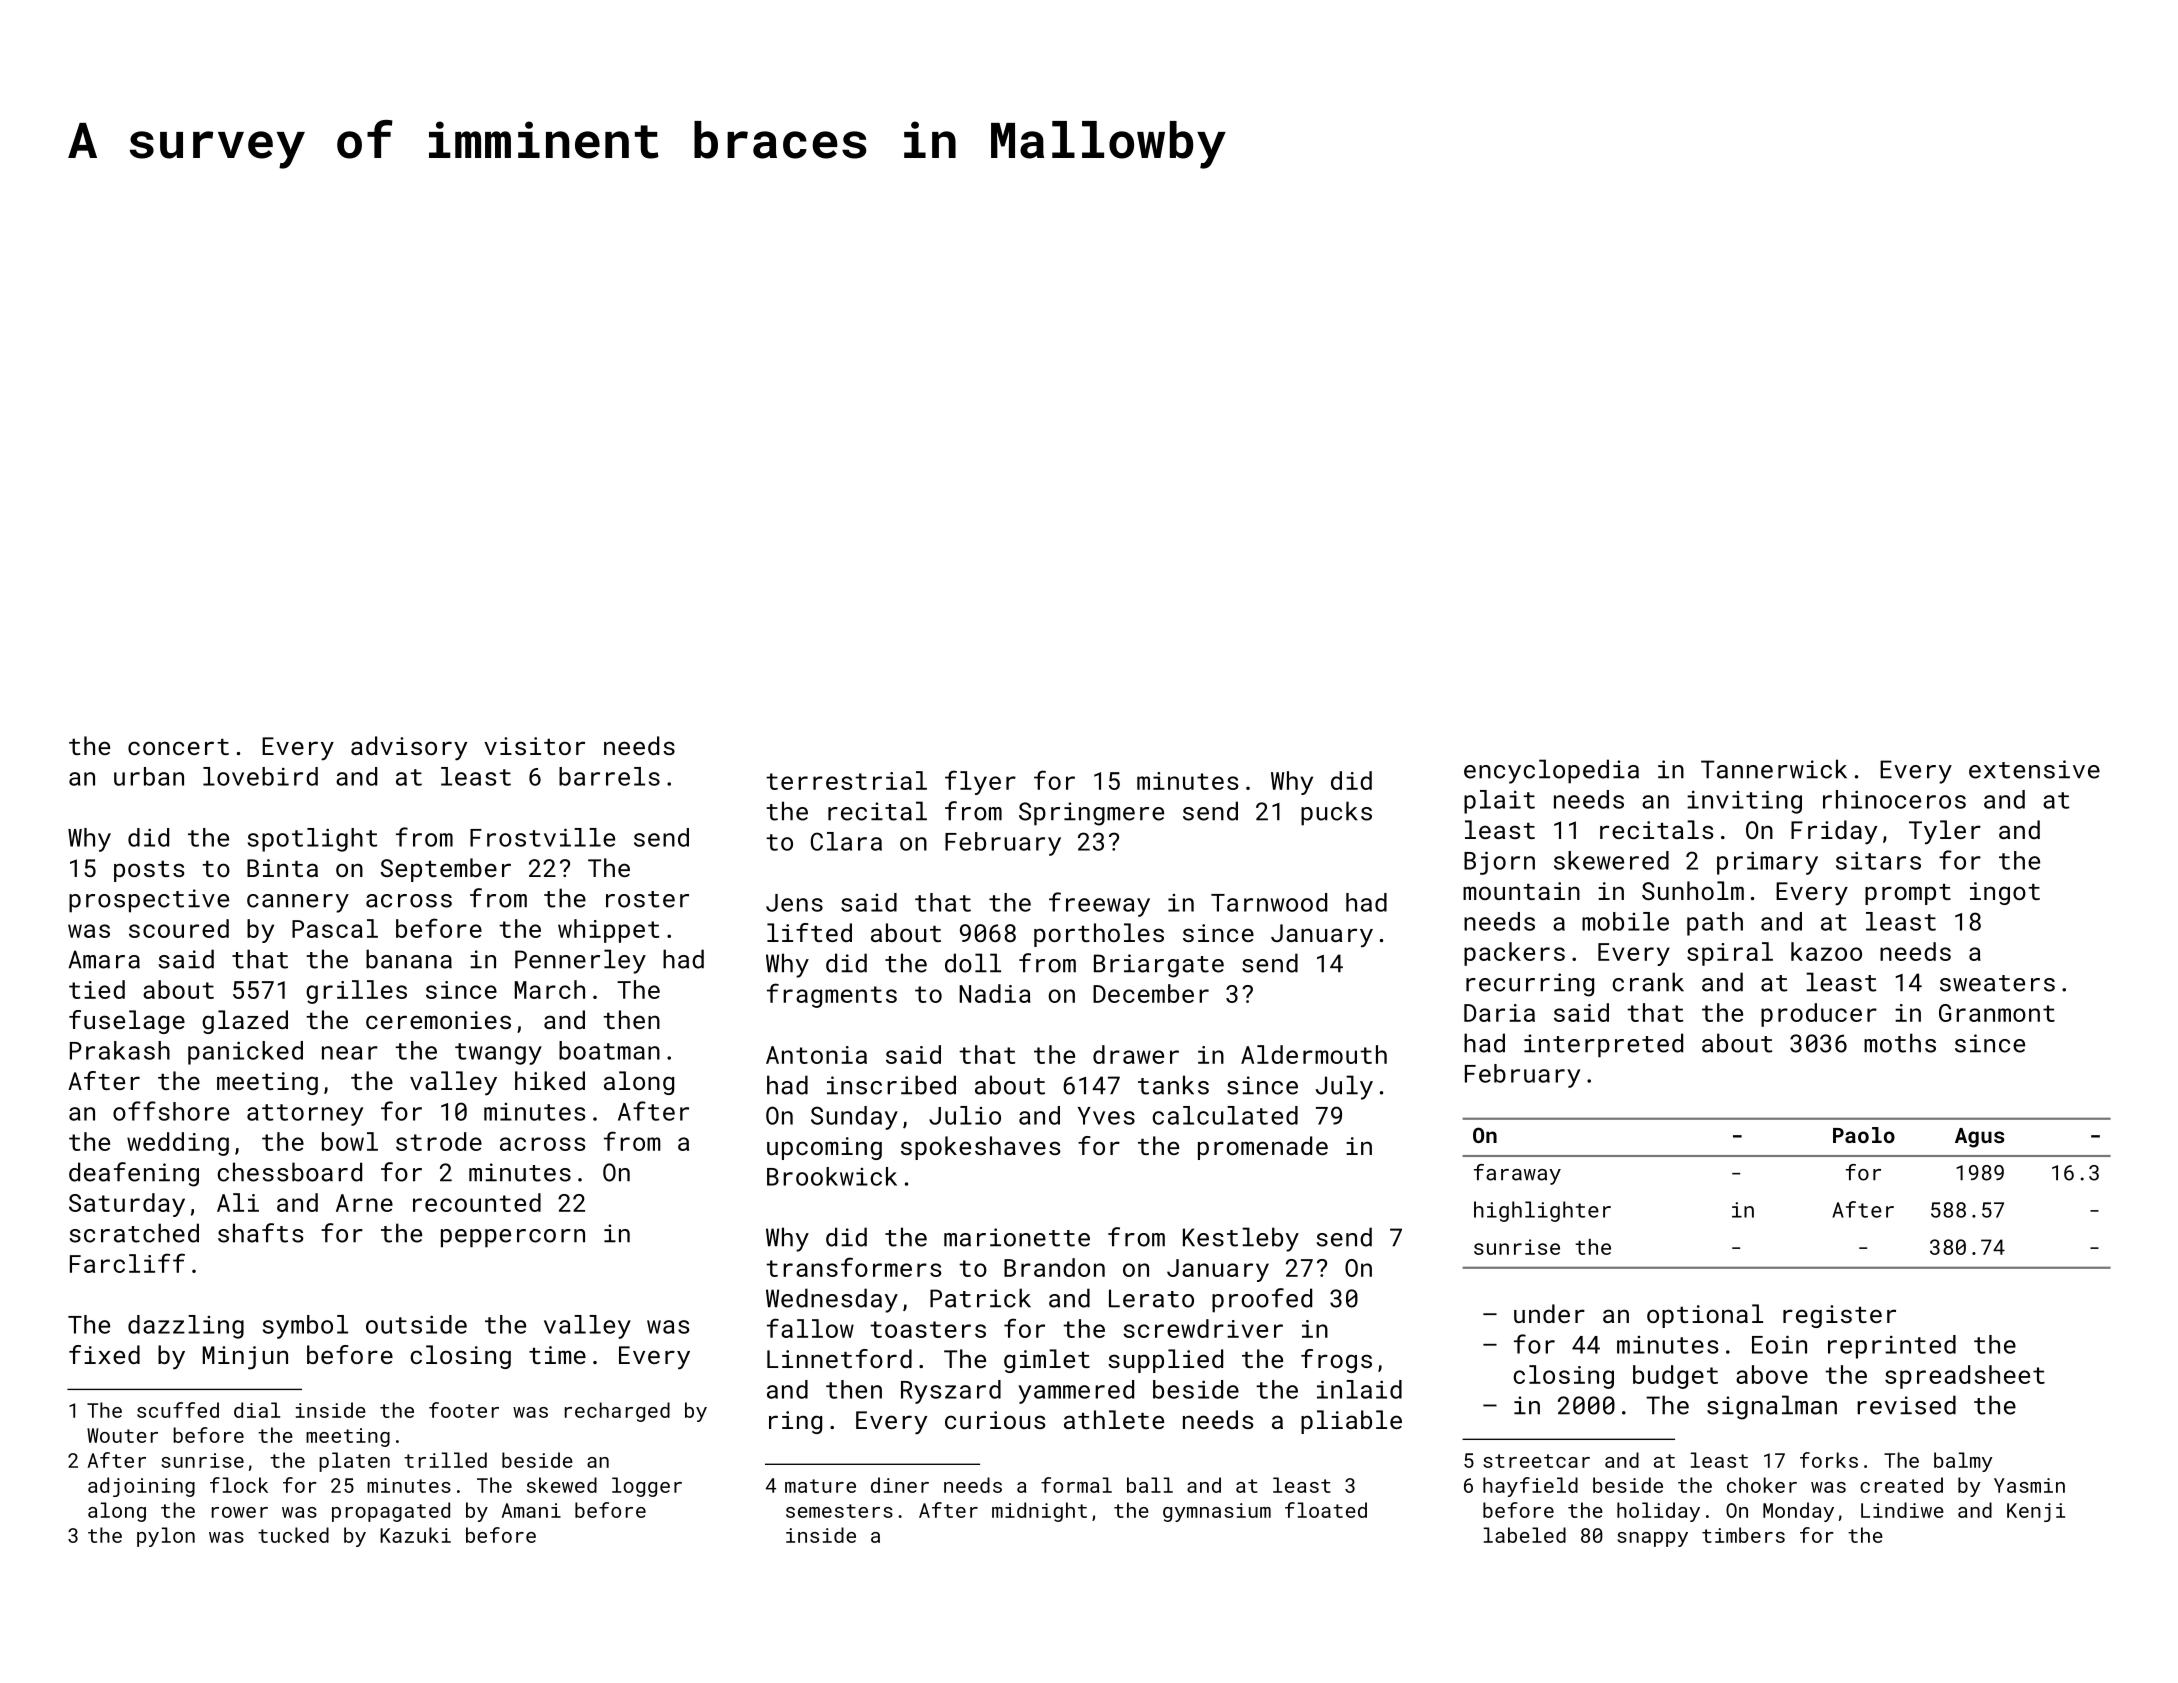  I want to click on Friday, so click(1834, 832).
